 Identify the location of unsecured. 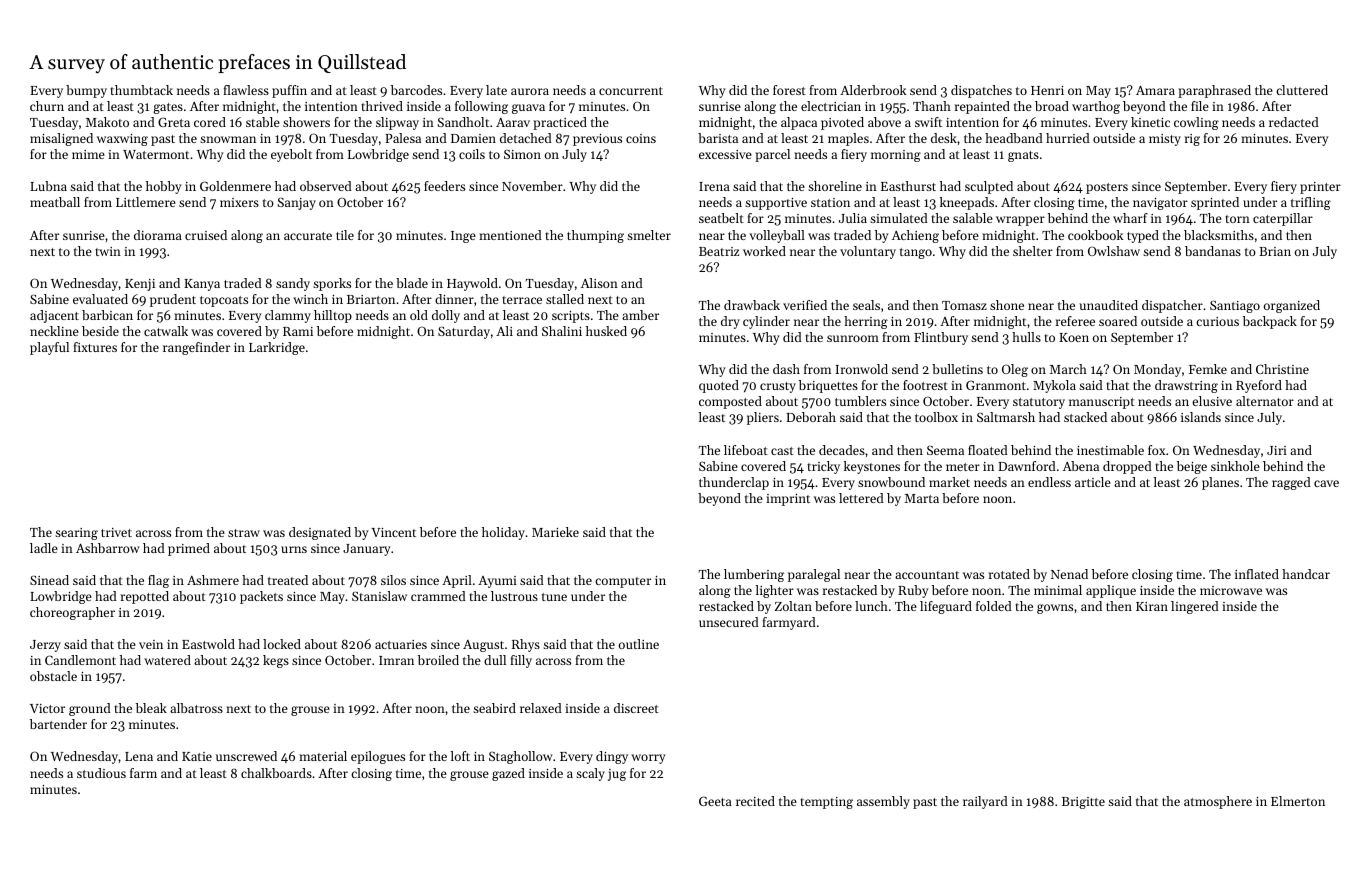
(729, 622).
